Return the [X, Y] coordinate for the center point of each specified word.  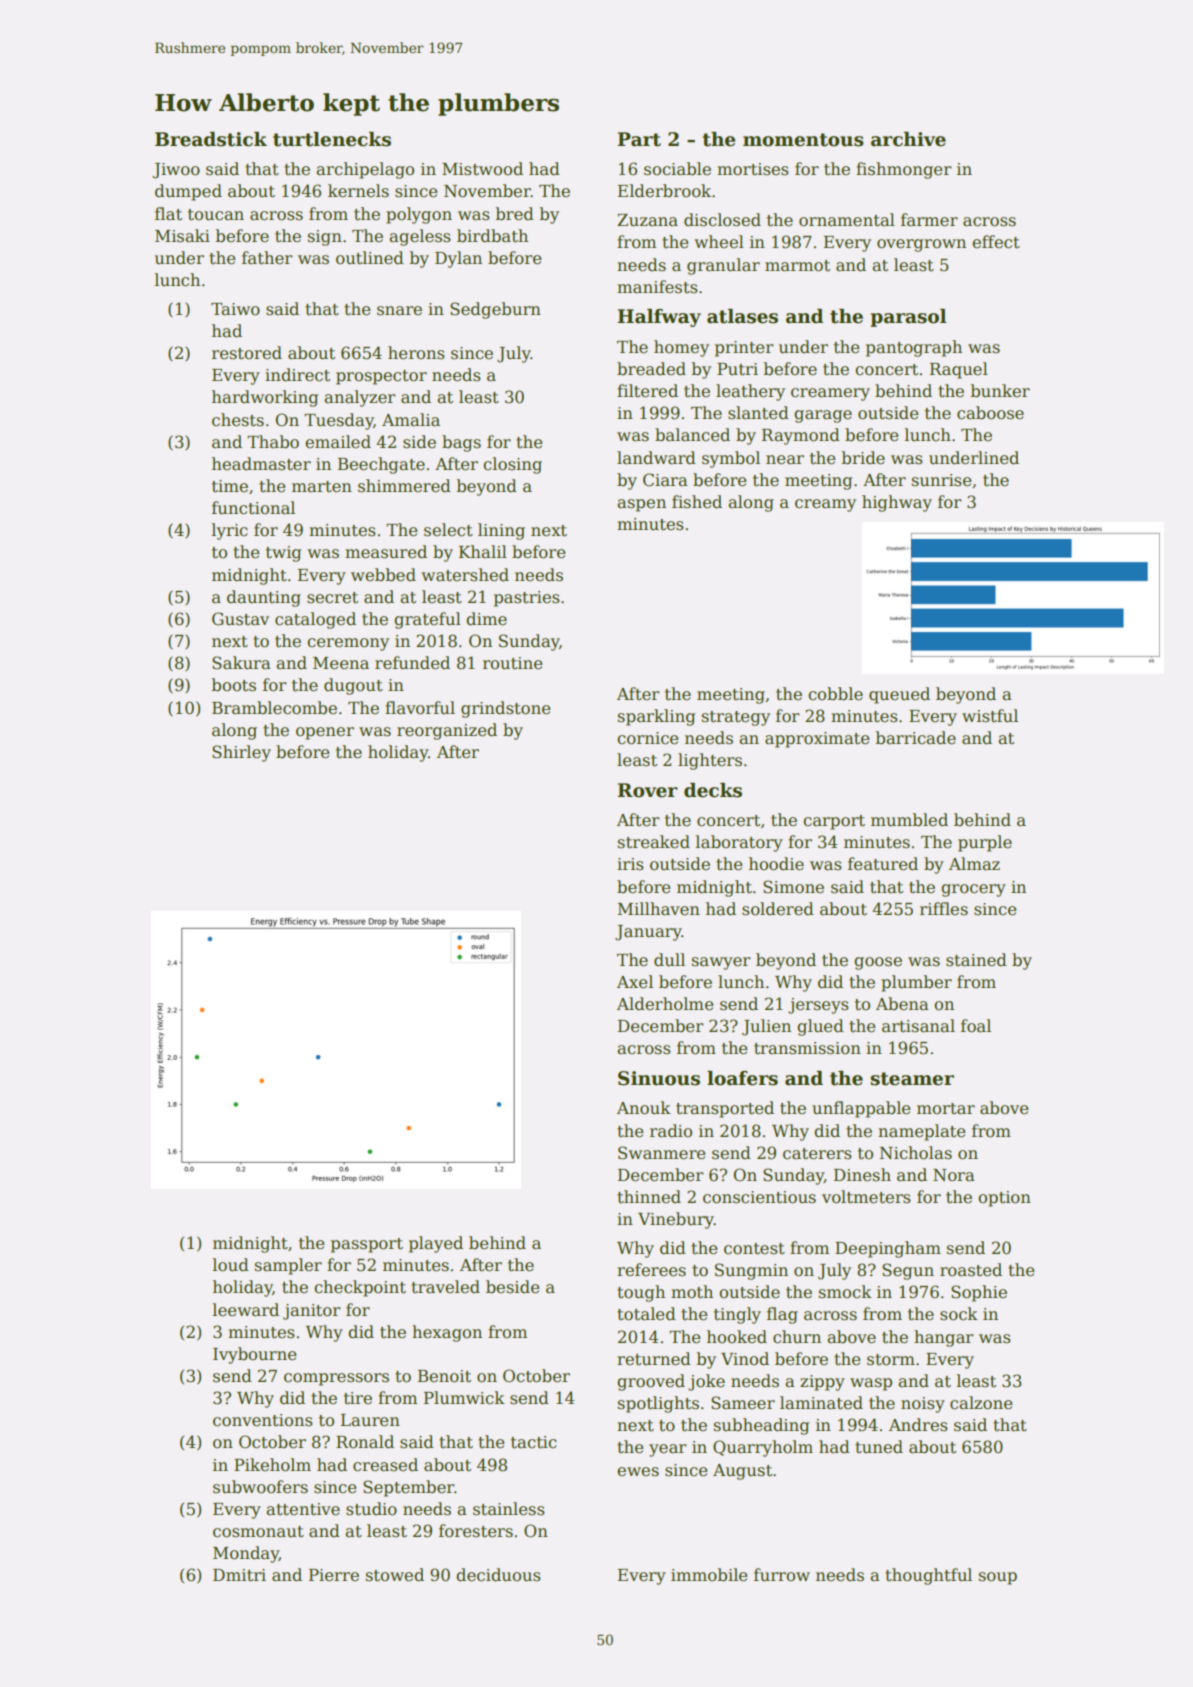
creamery [830, 394]
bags [461, 443]
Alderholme [665, 1004]
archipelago [365, 170]
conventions [263, 1420]
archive [908, 139]
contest [754, 1249]
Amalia [411, 420]
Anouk [644, 1108]
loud [230, 1265]
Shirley [241, 753]
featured [883, 864]
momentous [803, 140]
